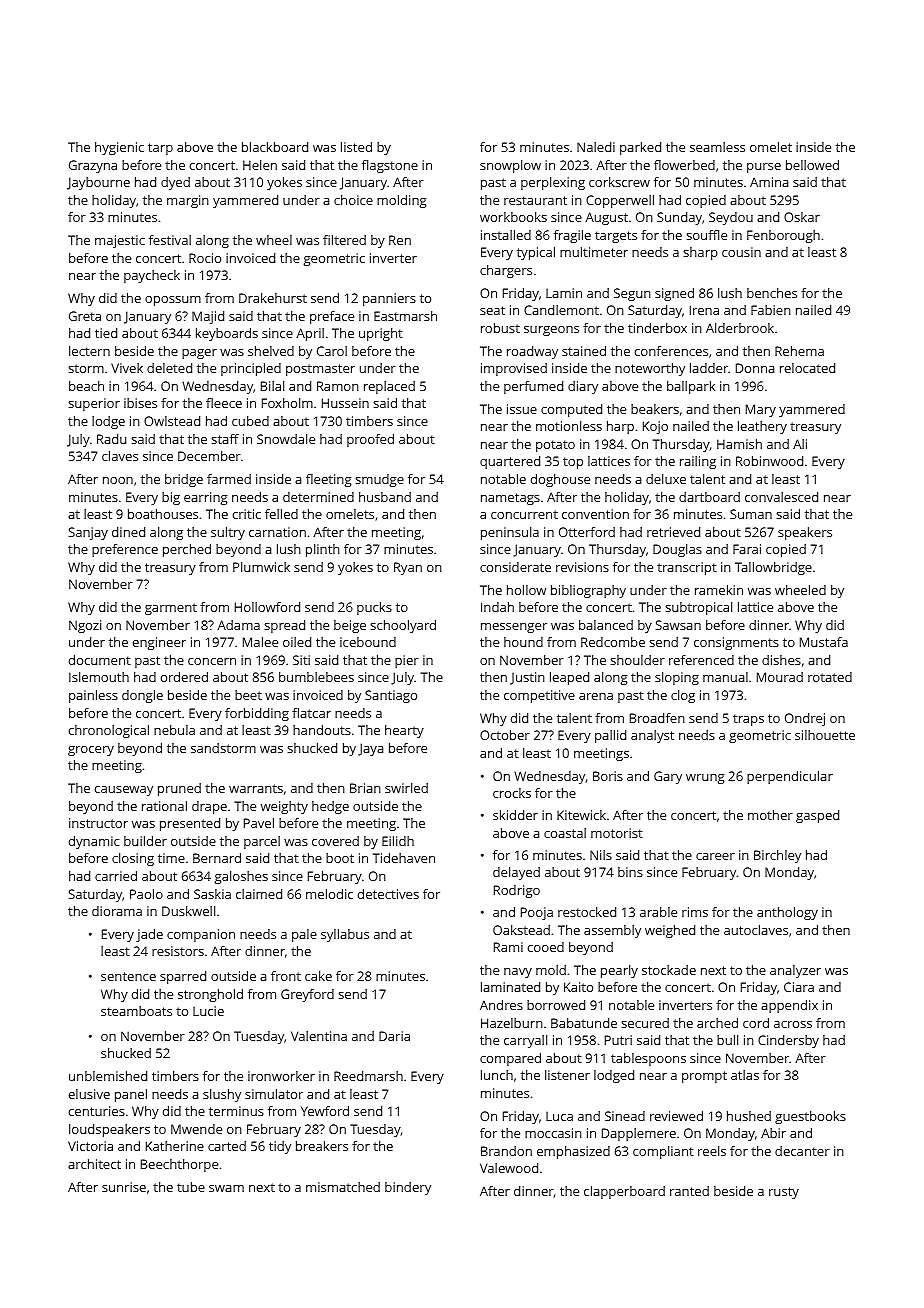 Image resolution: width=924 pixels, height=1308 pixels. Describe the element at coordinates (94, 1164) in the screenshot. I see `architect` at that location.
